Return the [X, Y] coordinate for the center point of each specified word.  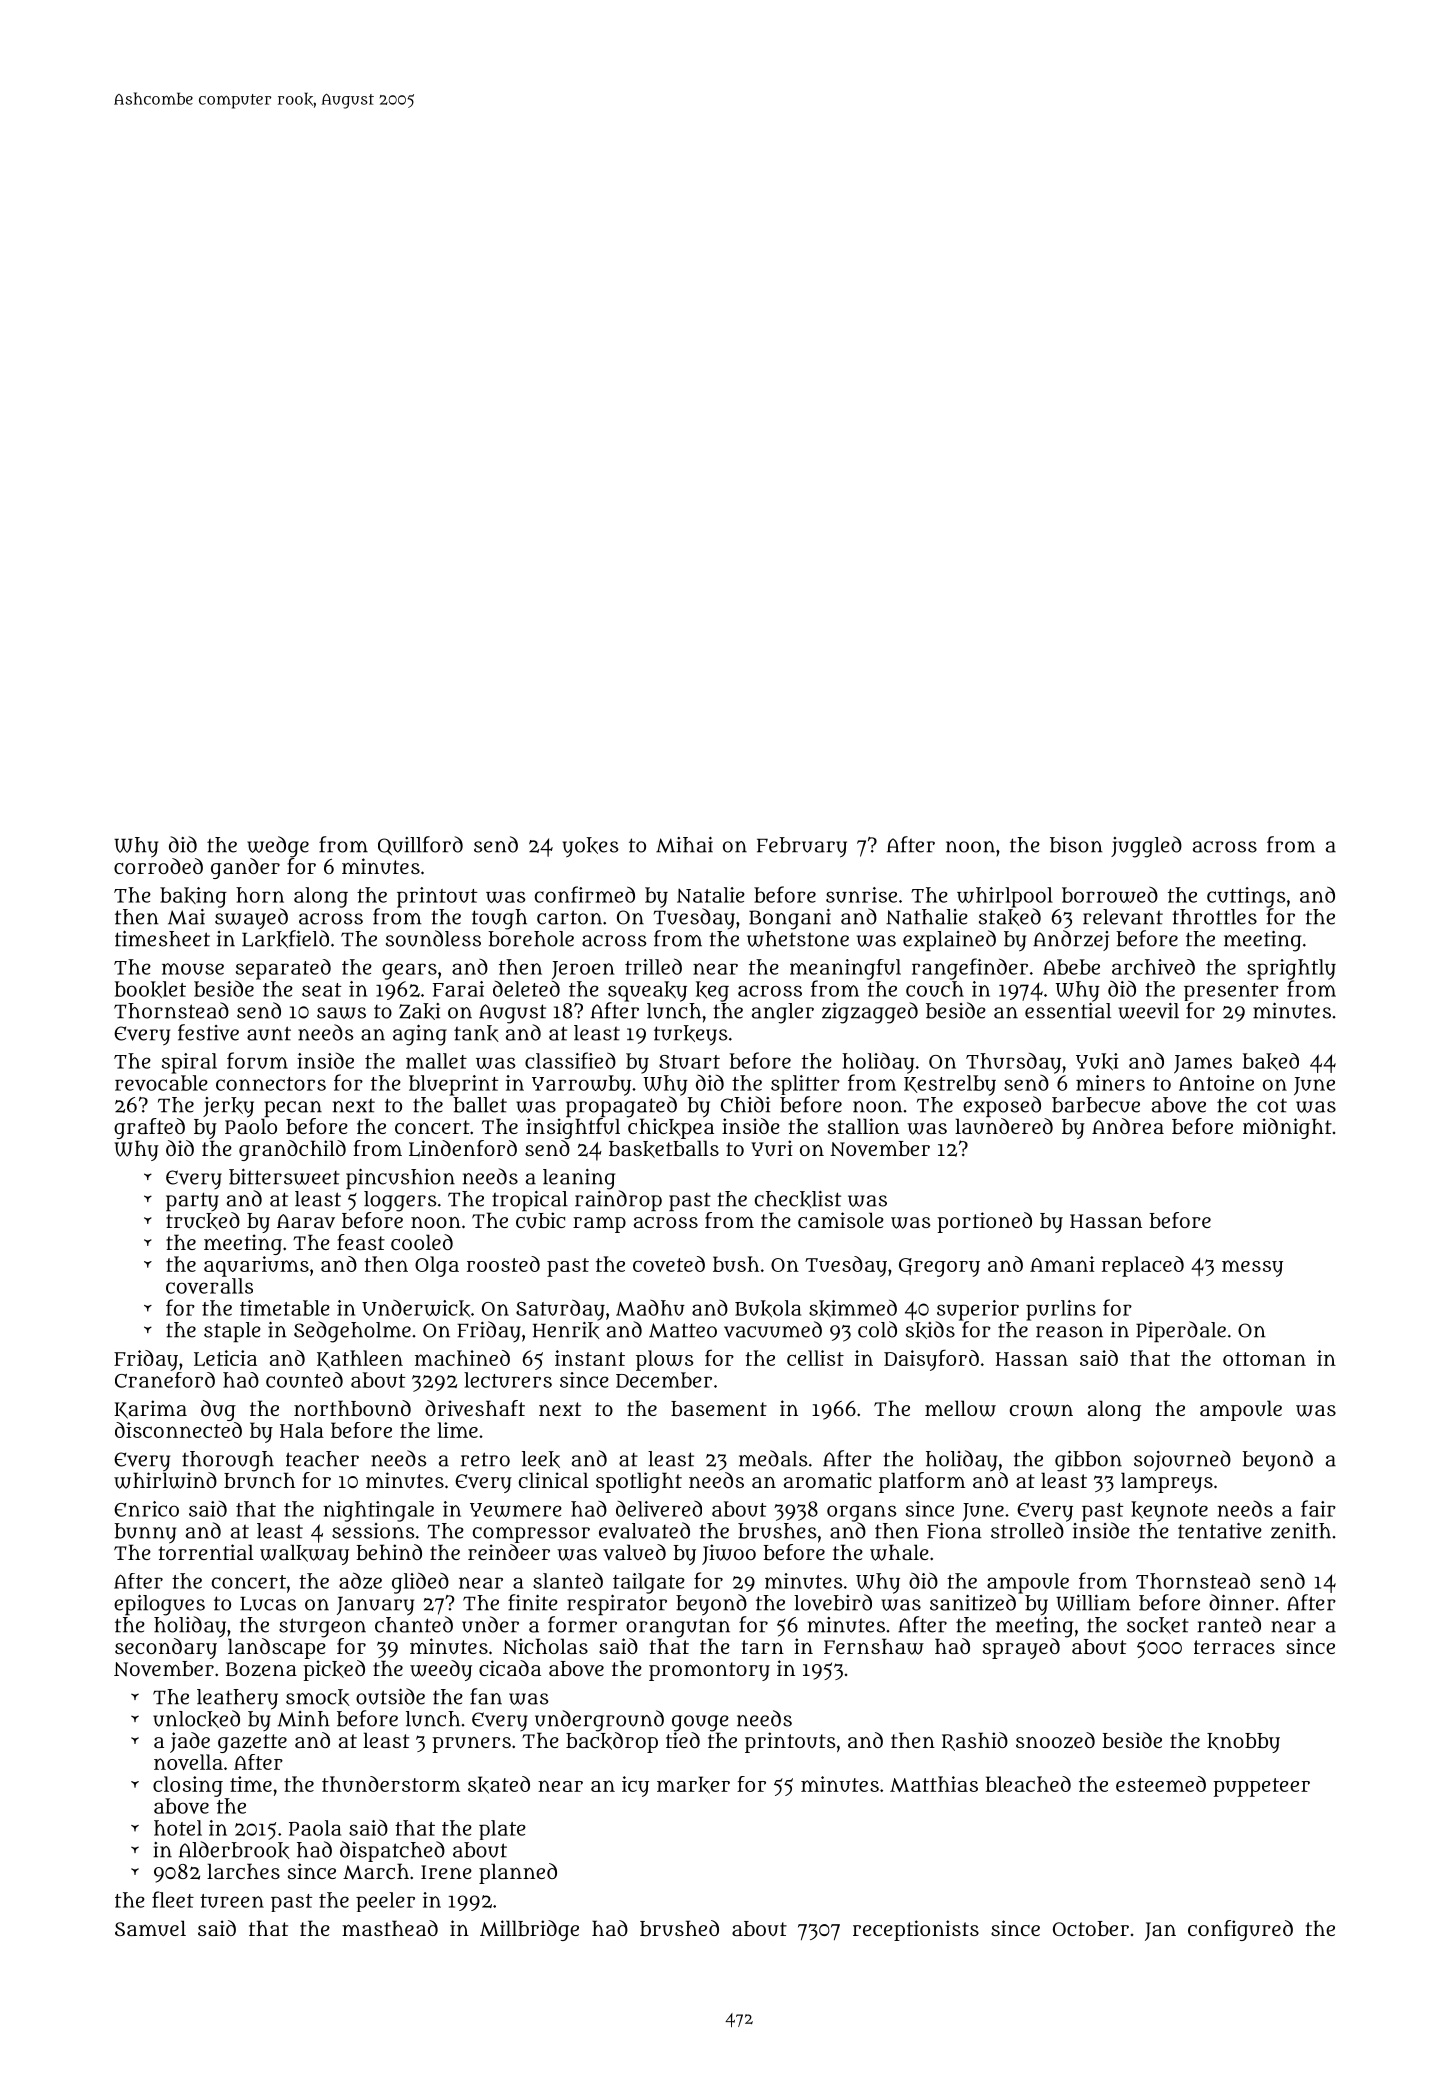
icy [635, 1786]
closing [188, 1786]
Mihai [684, 845]
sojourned [1182, 1460]
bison [1076, 845]
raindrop [618, 1200]
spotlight [639, 1482]
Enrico [146, 1509]
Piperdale [1181, 1331]
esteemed [1161, 1784]
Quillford [420, 846]
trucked [203, 1221]
